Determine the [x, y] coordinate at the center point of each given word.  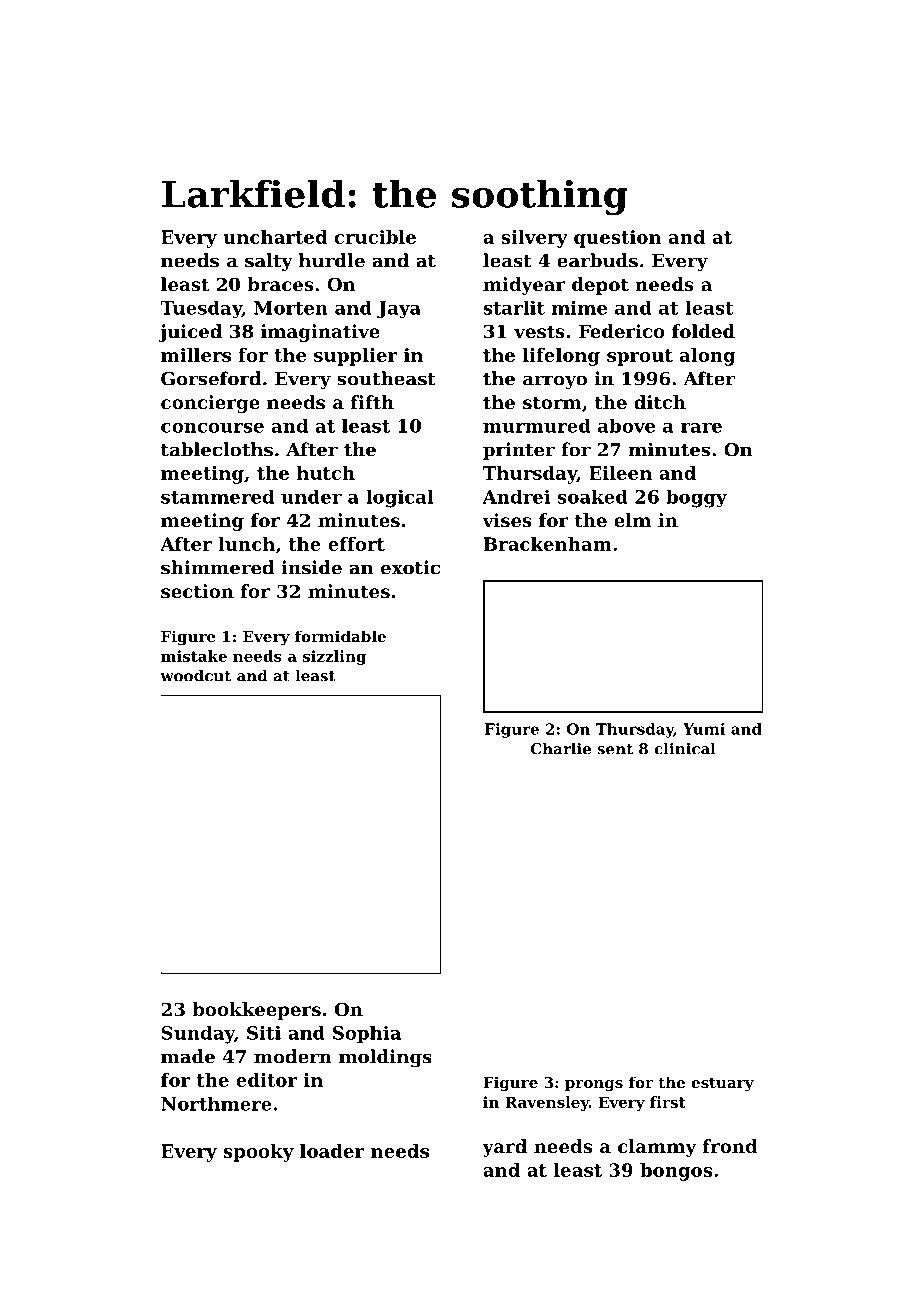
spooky [259, 1153]
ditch [660, 402]
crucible [375, 237]
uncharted [275, 237]
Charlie [561, 749]
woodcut [195, 676]
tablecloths [217, 449]
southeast [386, 378]
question [617, 239]
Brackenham [547, 544]
